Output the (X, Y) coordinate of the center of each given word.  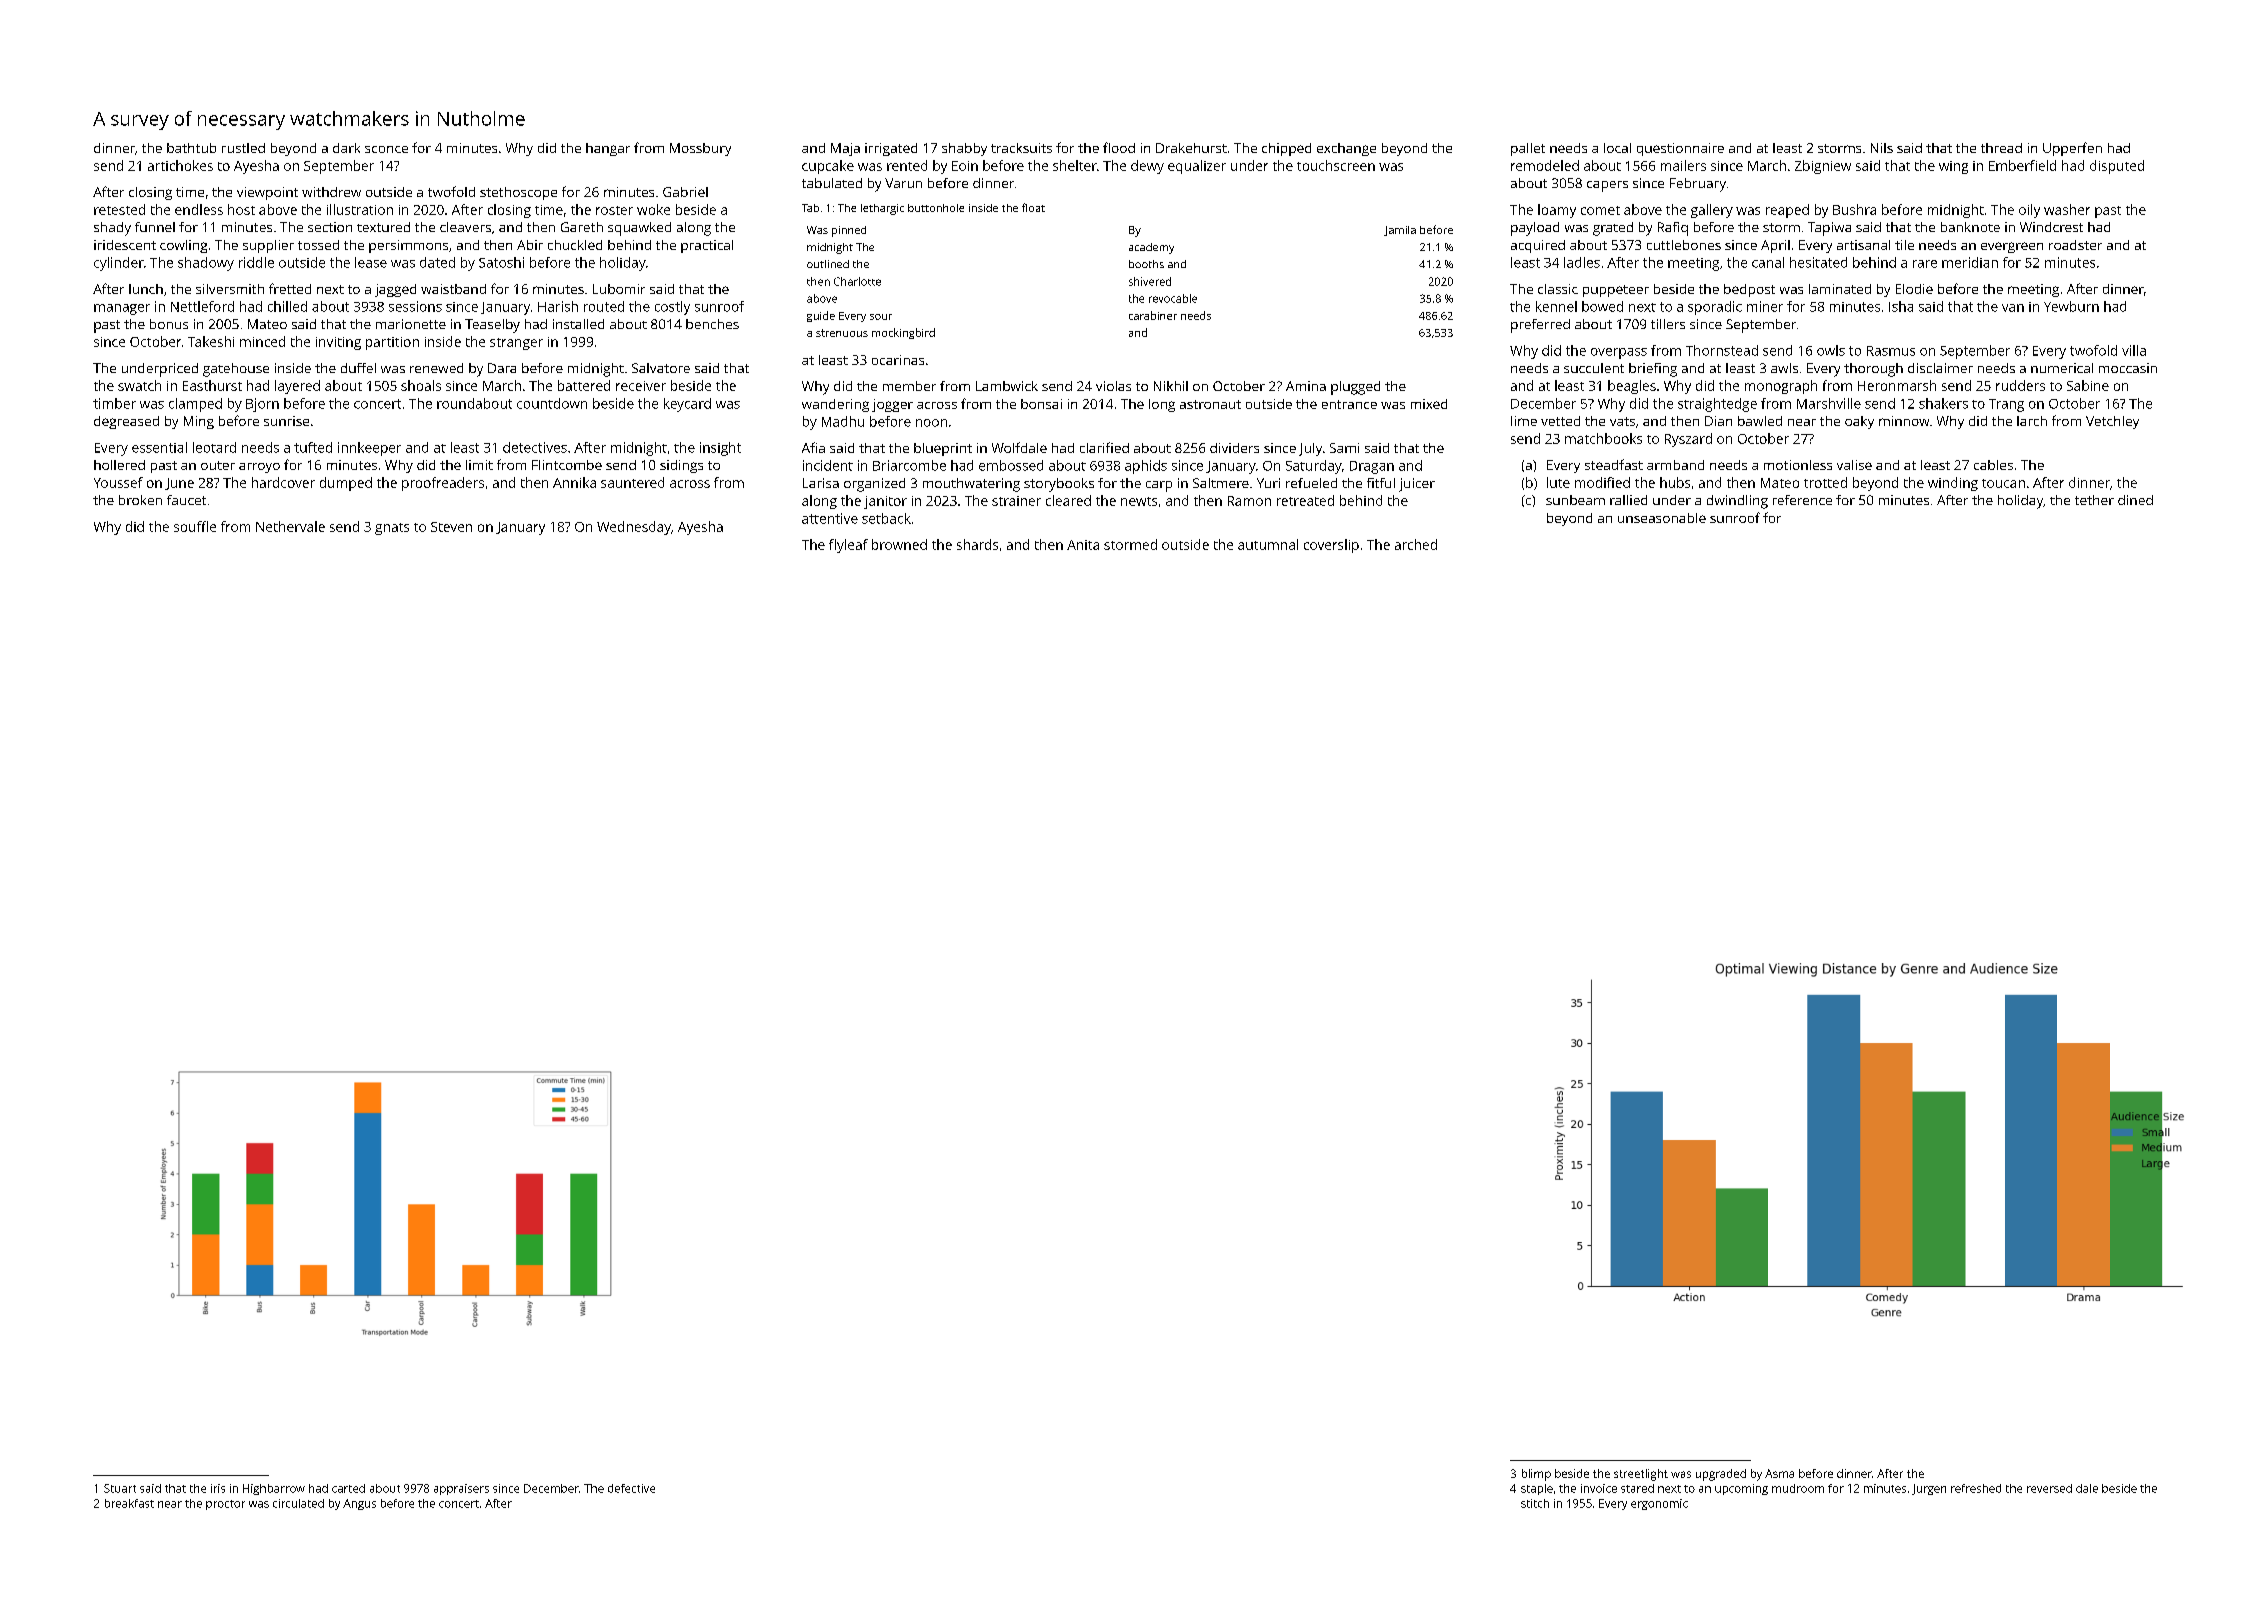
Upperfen (2072, 149)
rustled (243, 148)
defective (631, 1488)
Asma (1779, 1473)
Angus (359, 1504)
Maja (845, 149)
